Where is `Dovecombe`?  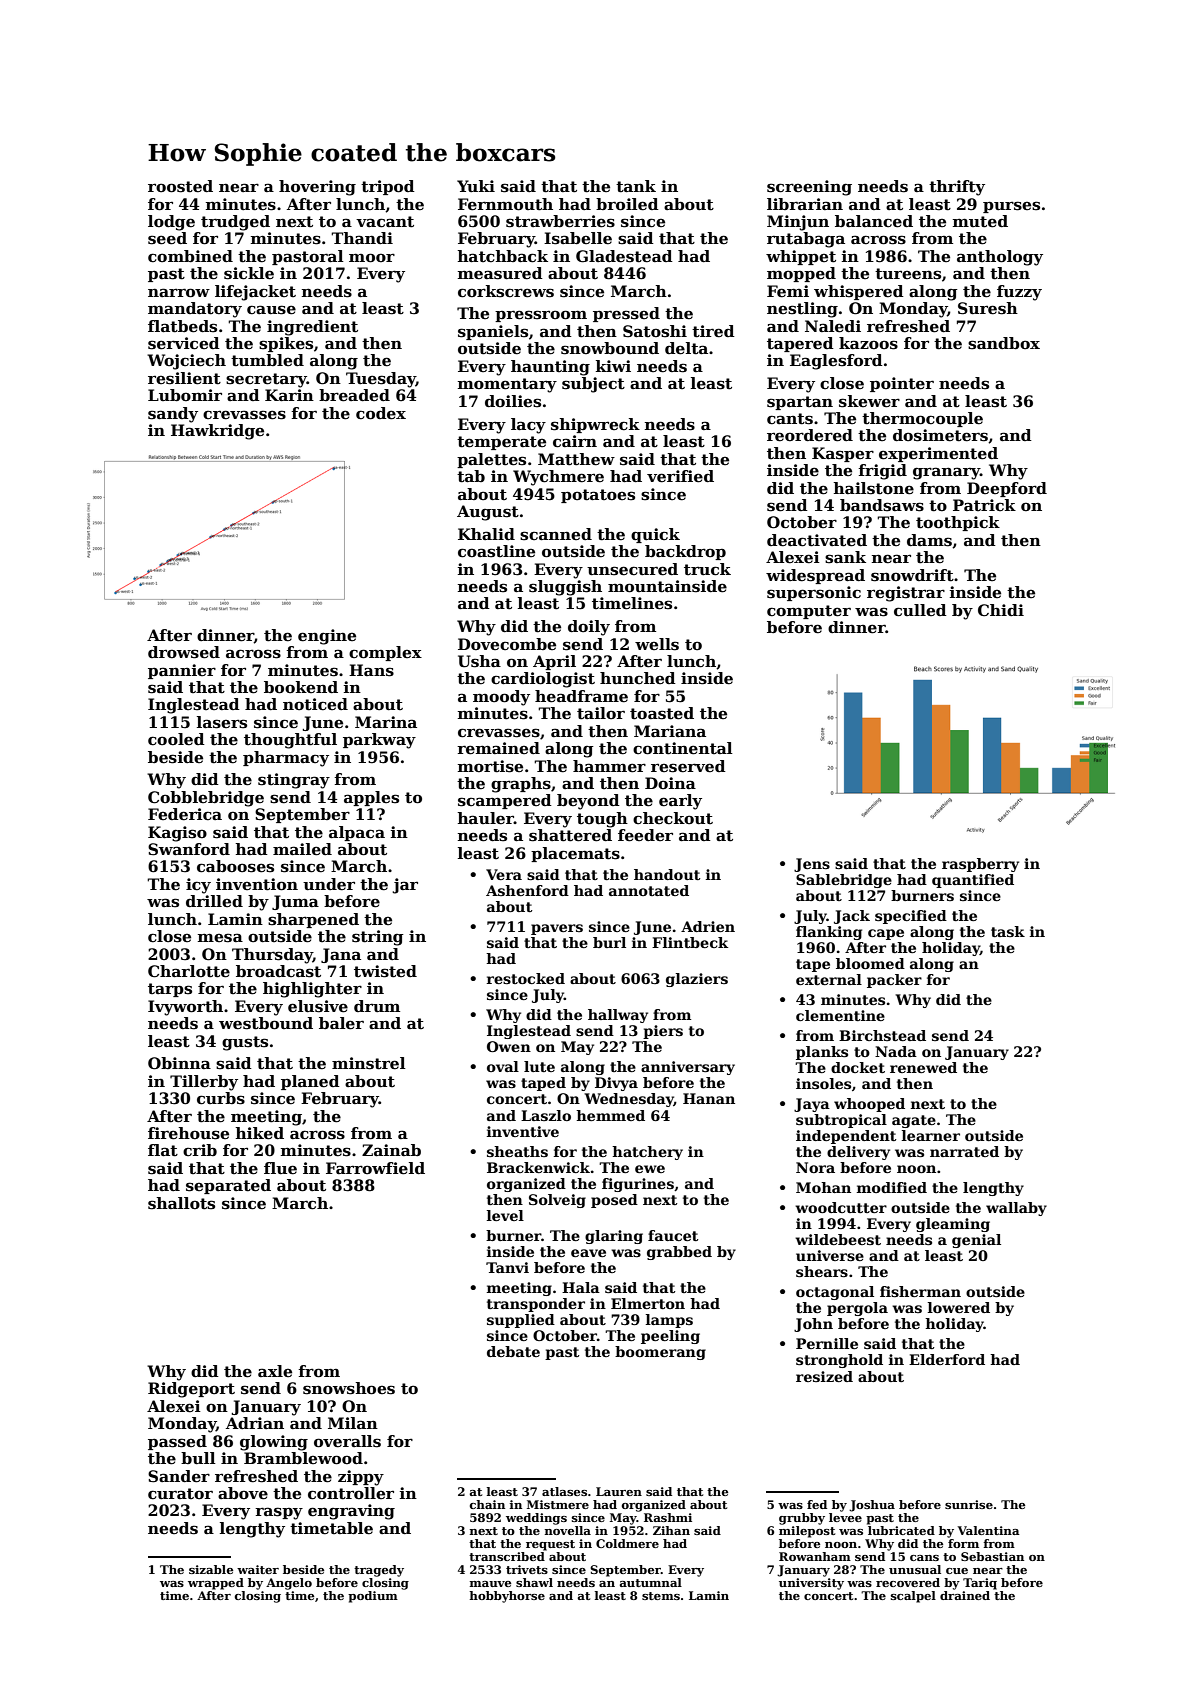 Dovecombe is located at coordinates (507, 644).
